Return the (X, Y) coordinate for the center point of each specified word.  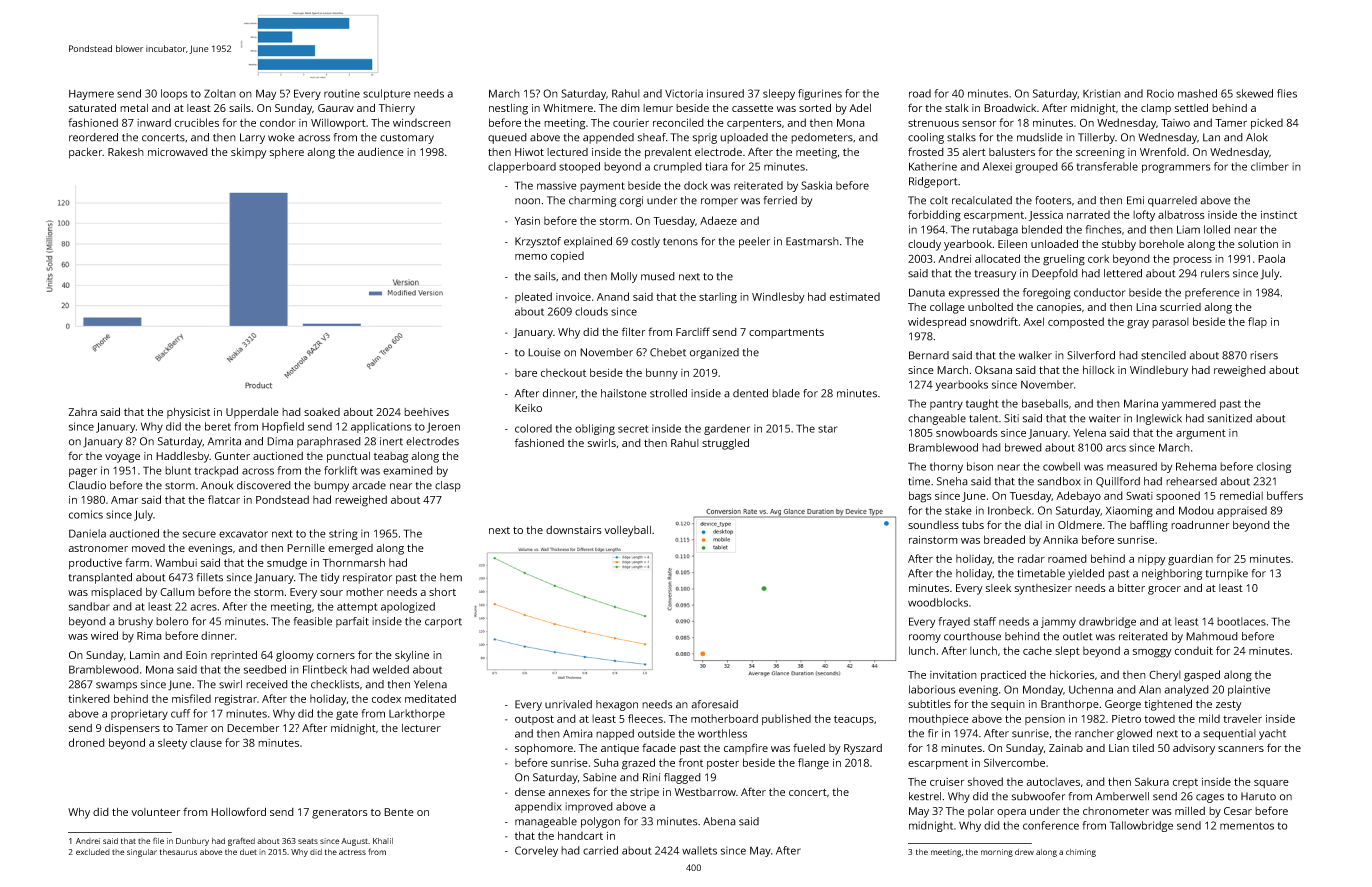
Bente (399, 812)
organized (714, 353)
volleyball (627, 531)
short (442, 592)
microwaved (178, 152)
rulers (1215, 273)
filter (633, 331)
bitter (1131, 588)
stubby (1119, 245)
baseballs (1045, 403)
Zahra (82, 412)
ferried (780, 200)
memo (531, 257)
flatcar (224, 499)
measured (1132, 466)
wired (104, 635)
